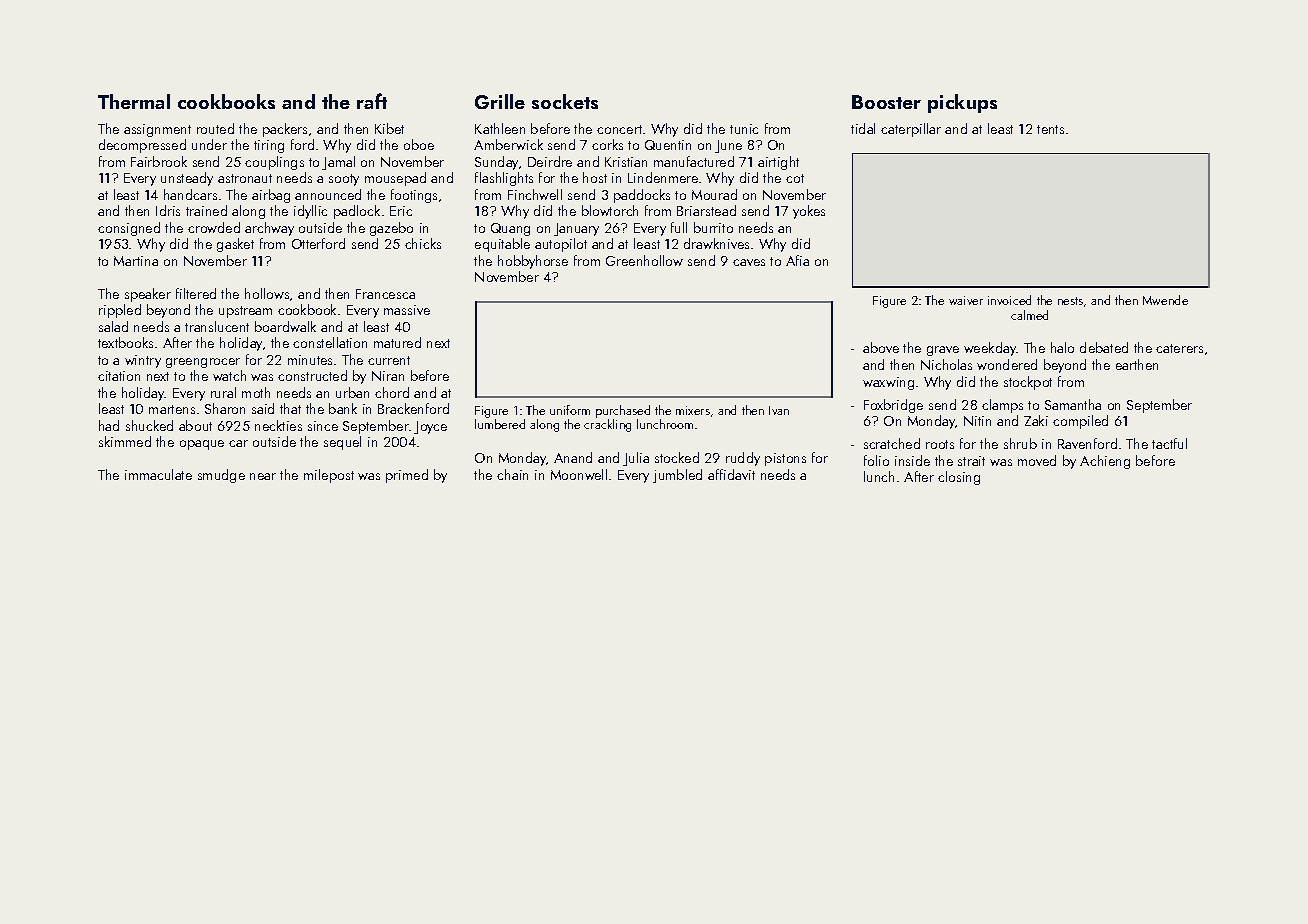  What do you see at coordinates (565, 101) in the screenshot?
I see `sockets` at bounding box center [565, 101].
